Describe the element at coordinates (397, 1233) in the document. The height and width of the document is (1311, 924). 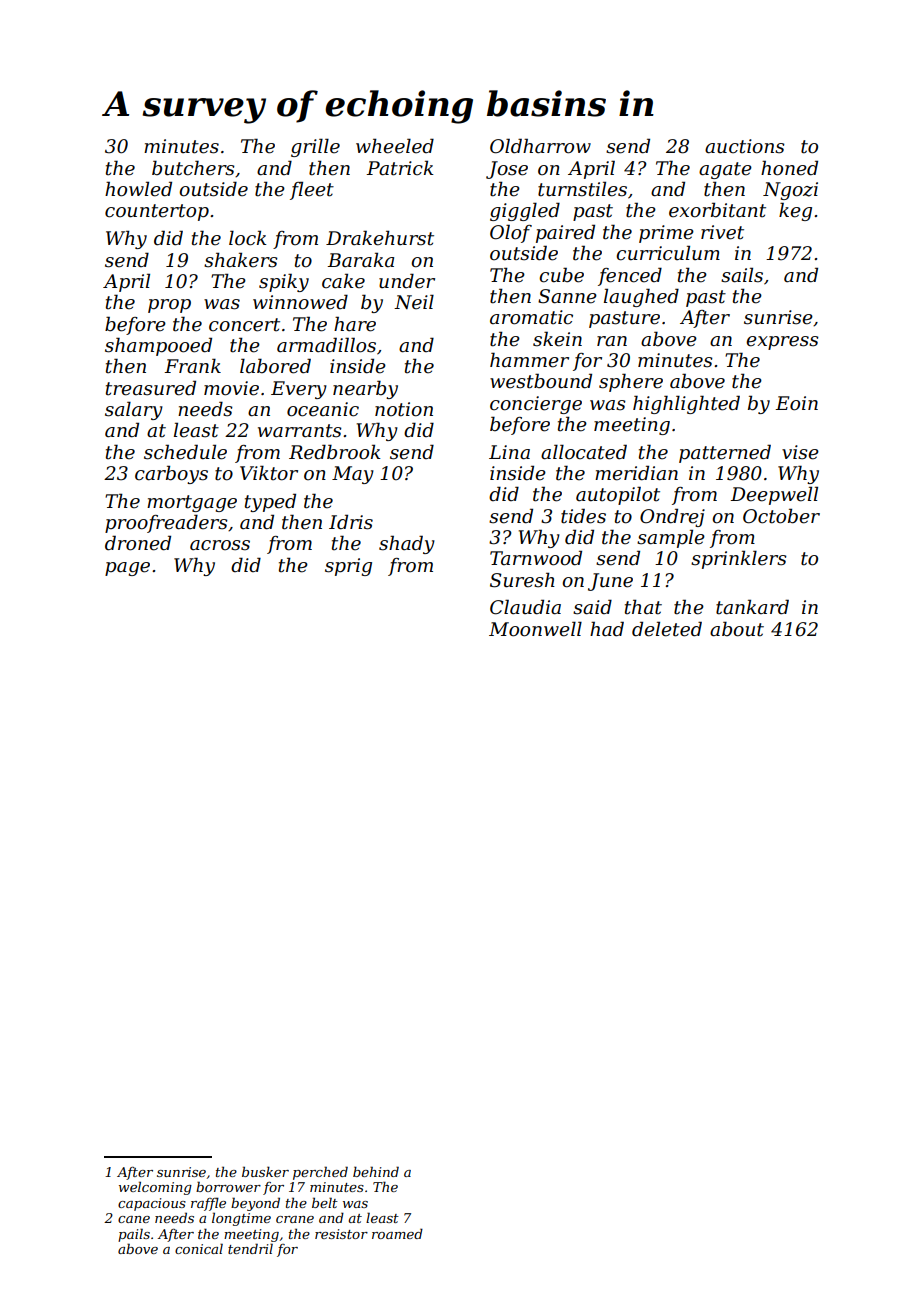
I see `roamed` at that location.
